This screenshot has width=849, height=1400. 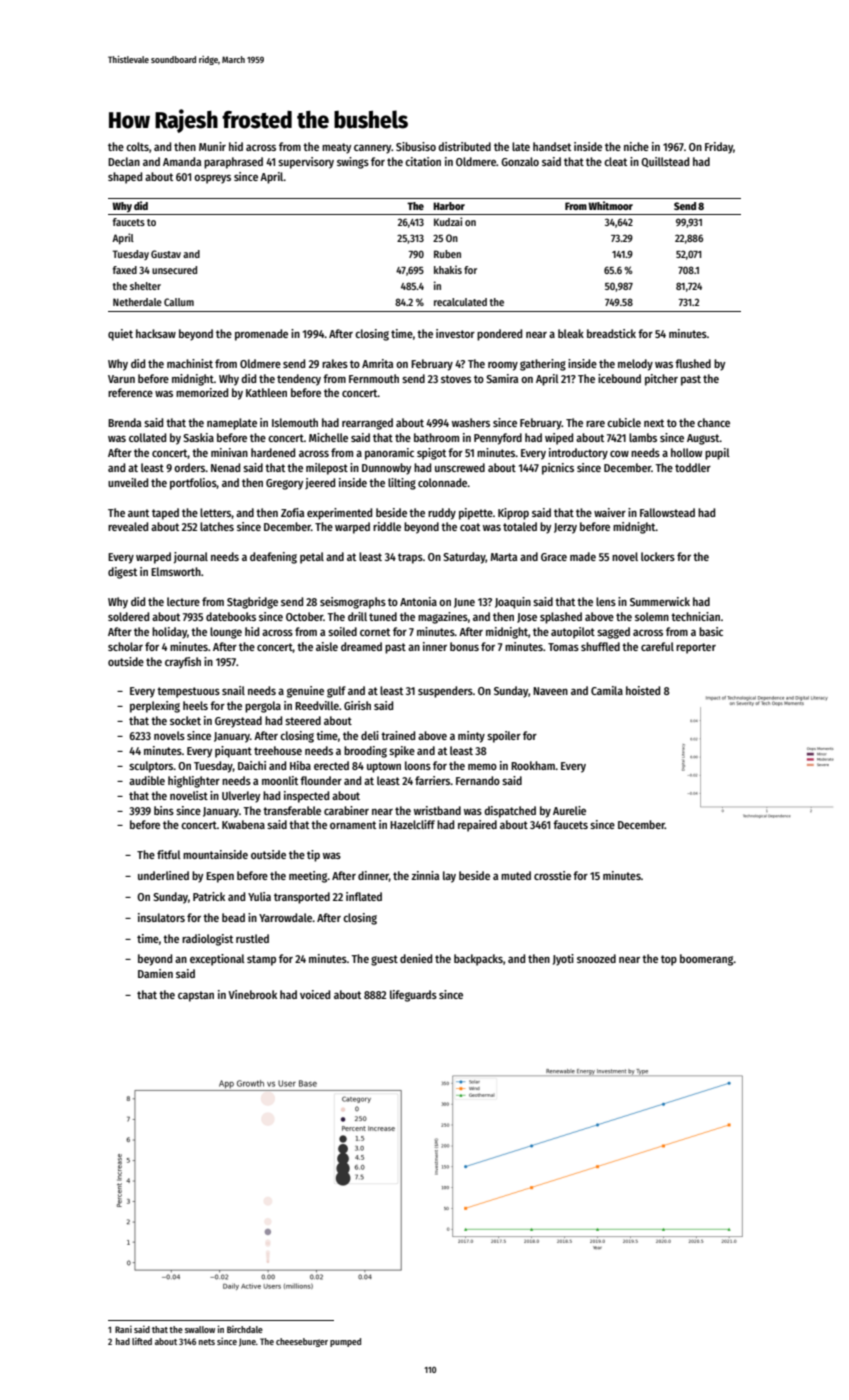 What do you see at coordinates (220, 877) in the screenshot?
I see `Espen` at bounding box center [220, 877].
